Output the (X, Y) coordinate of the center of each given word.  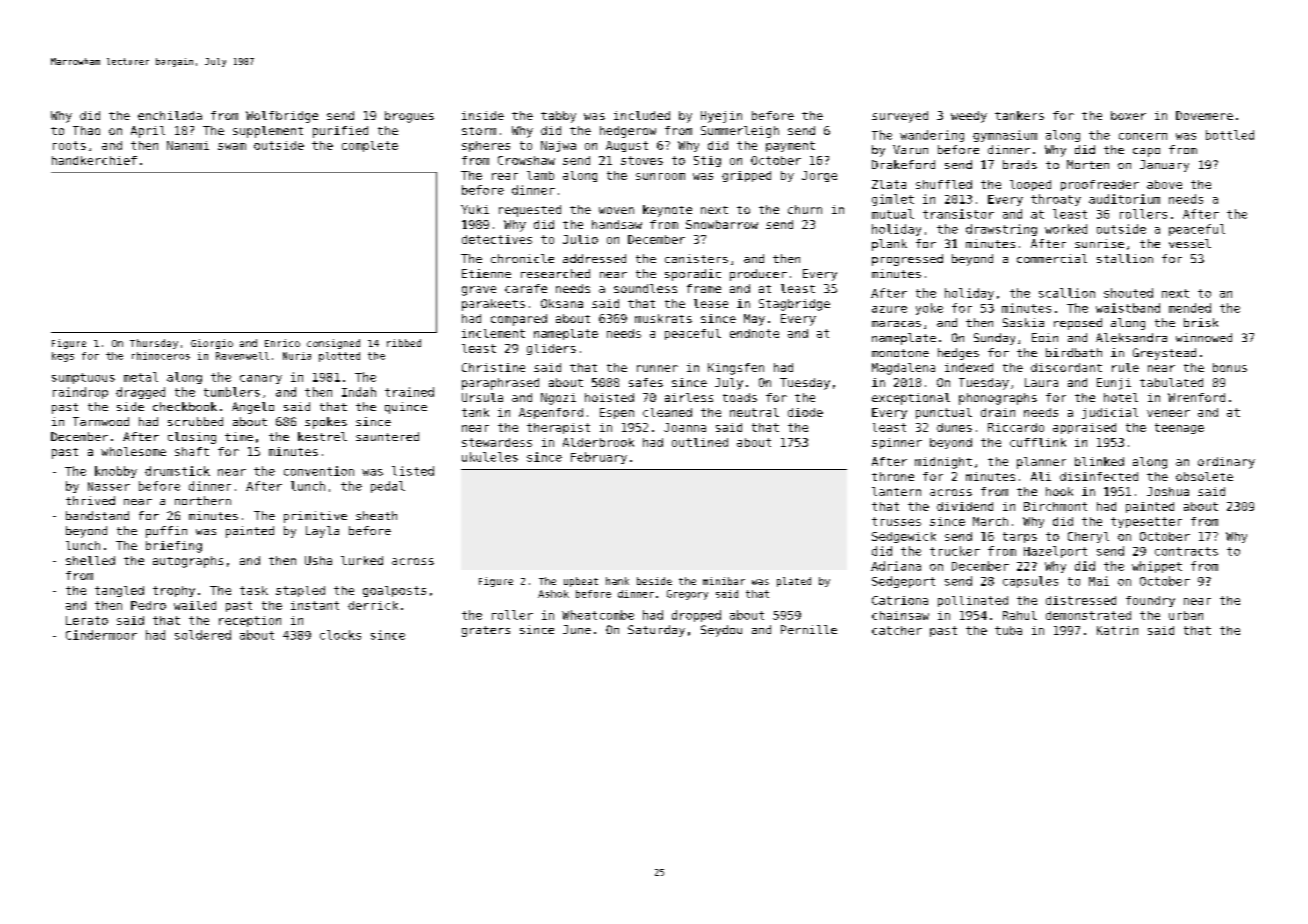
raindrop (80, 393)
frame (704, 288)
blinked (1099, 461)
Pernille (809, 629)
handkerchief (94, 160)
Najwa (558, 146)
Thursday (154, 344)
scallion (1067, 293)
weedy (969, 117)
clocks (340, 635)
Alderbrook (598, 442)
